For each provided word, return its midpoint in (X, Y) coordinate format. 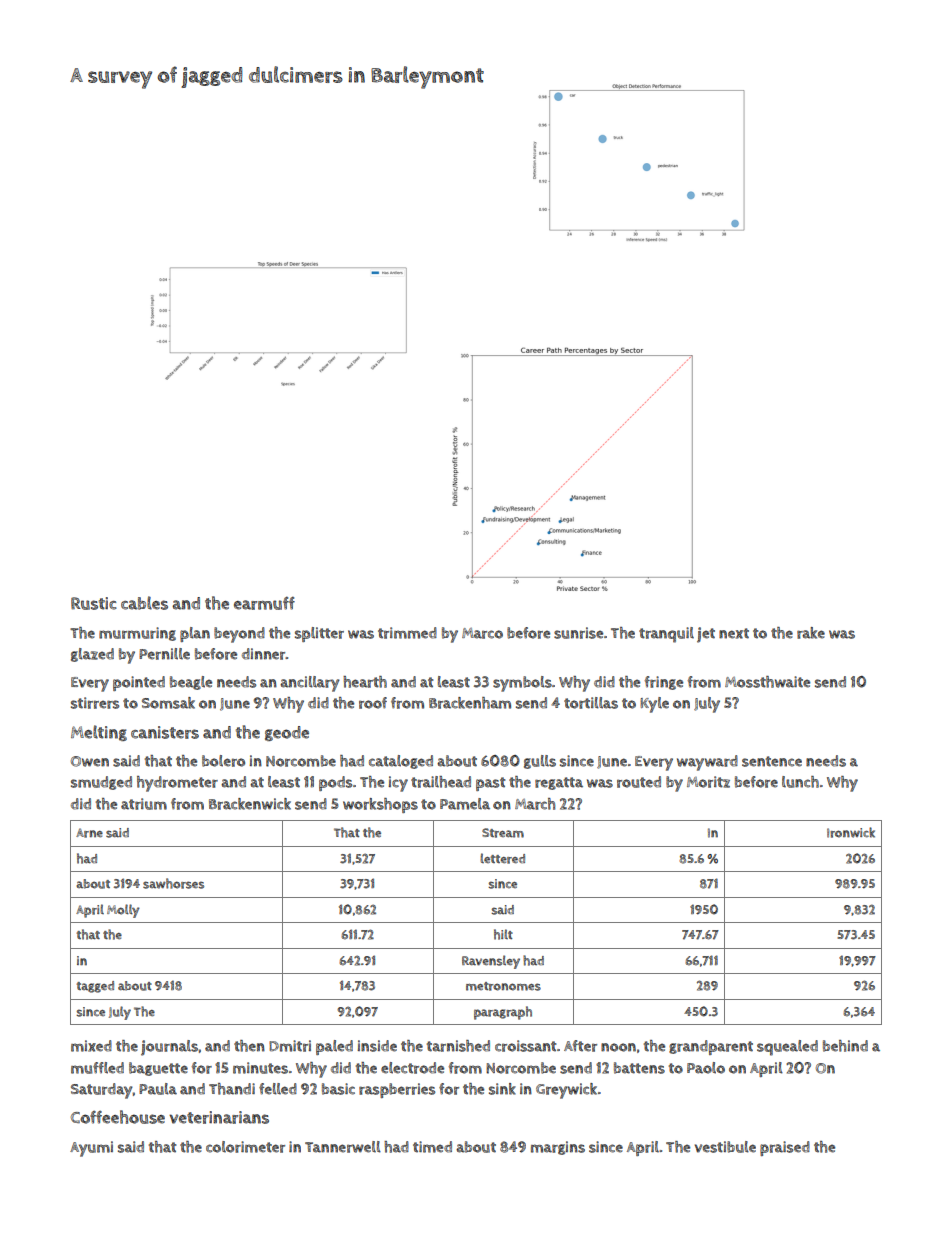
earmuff (264, 603)
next (734, 633)
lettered (502, 858)
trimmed (407, 633)
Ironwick (851, 832)
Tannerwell (343, 1147)
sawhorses (173, 883)
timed (432, 1147)
